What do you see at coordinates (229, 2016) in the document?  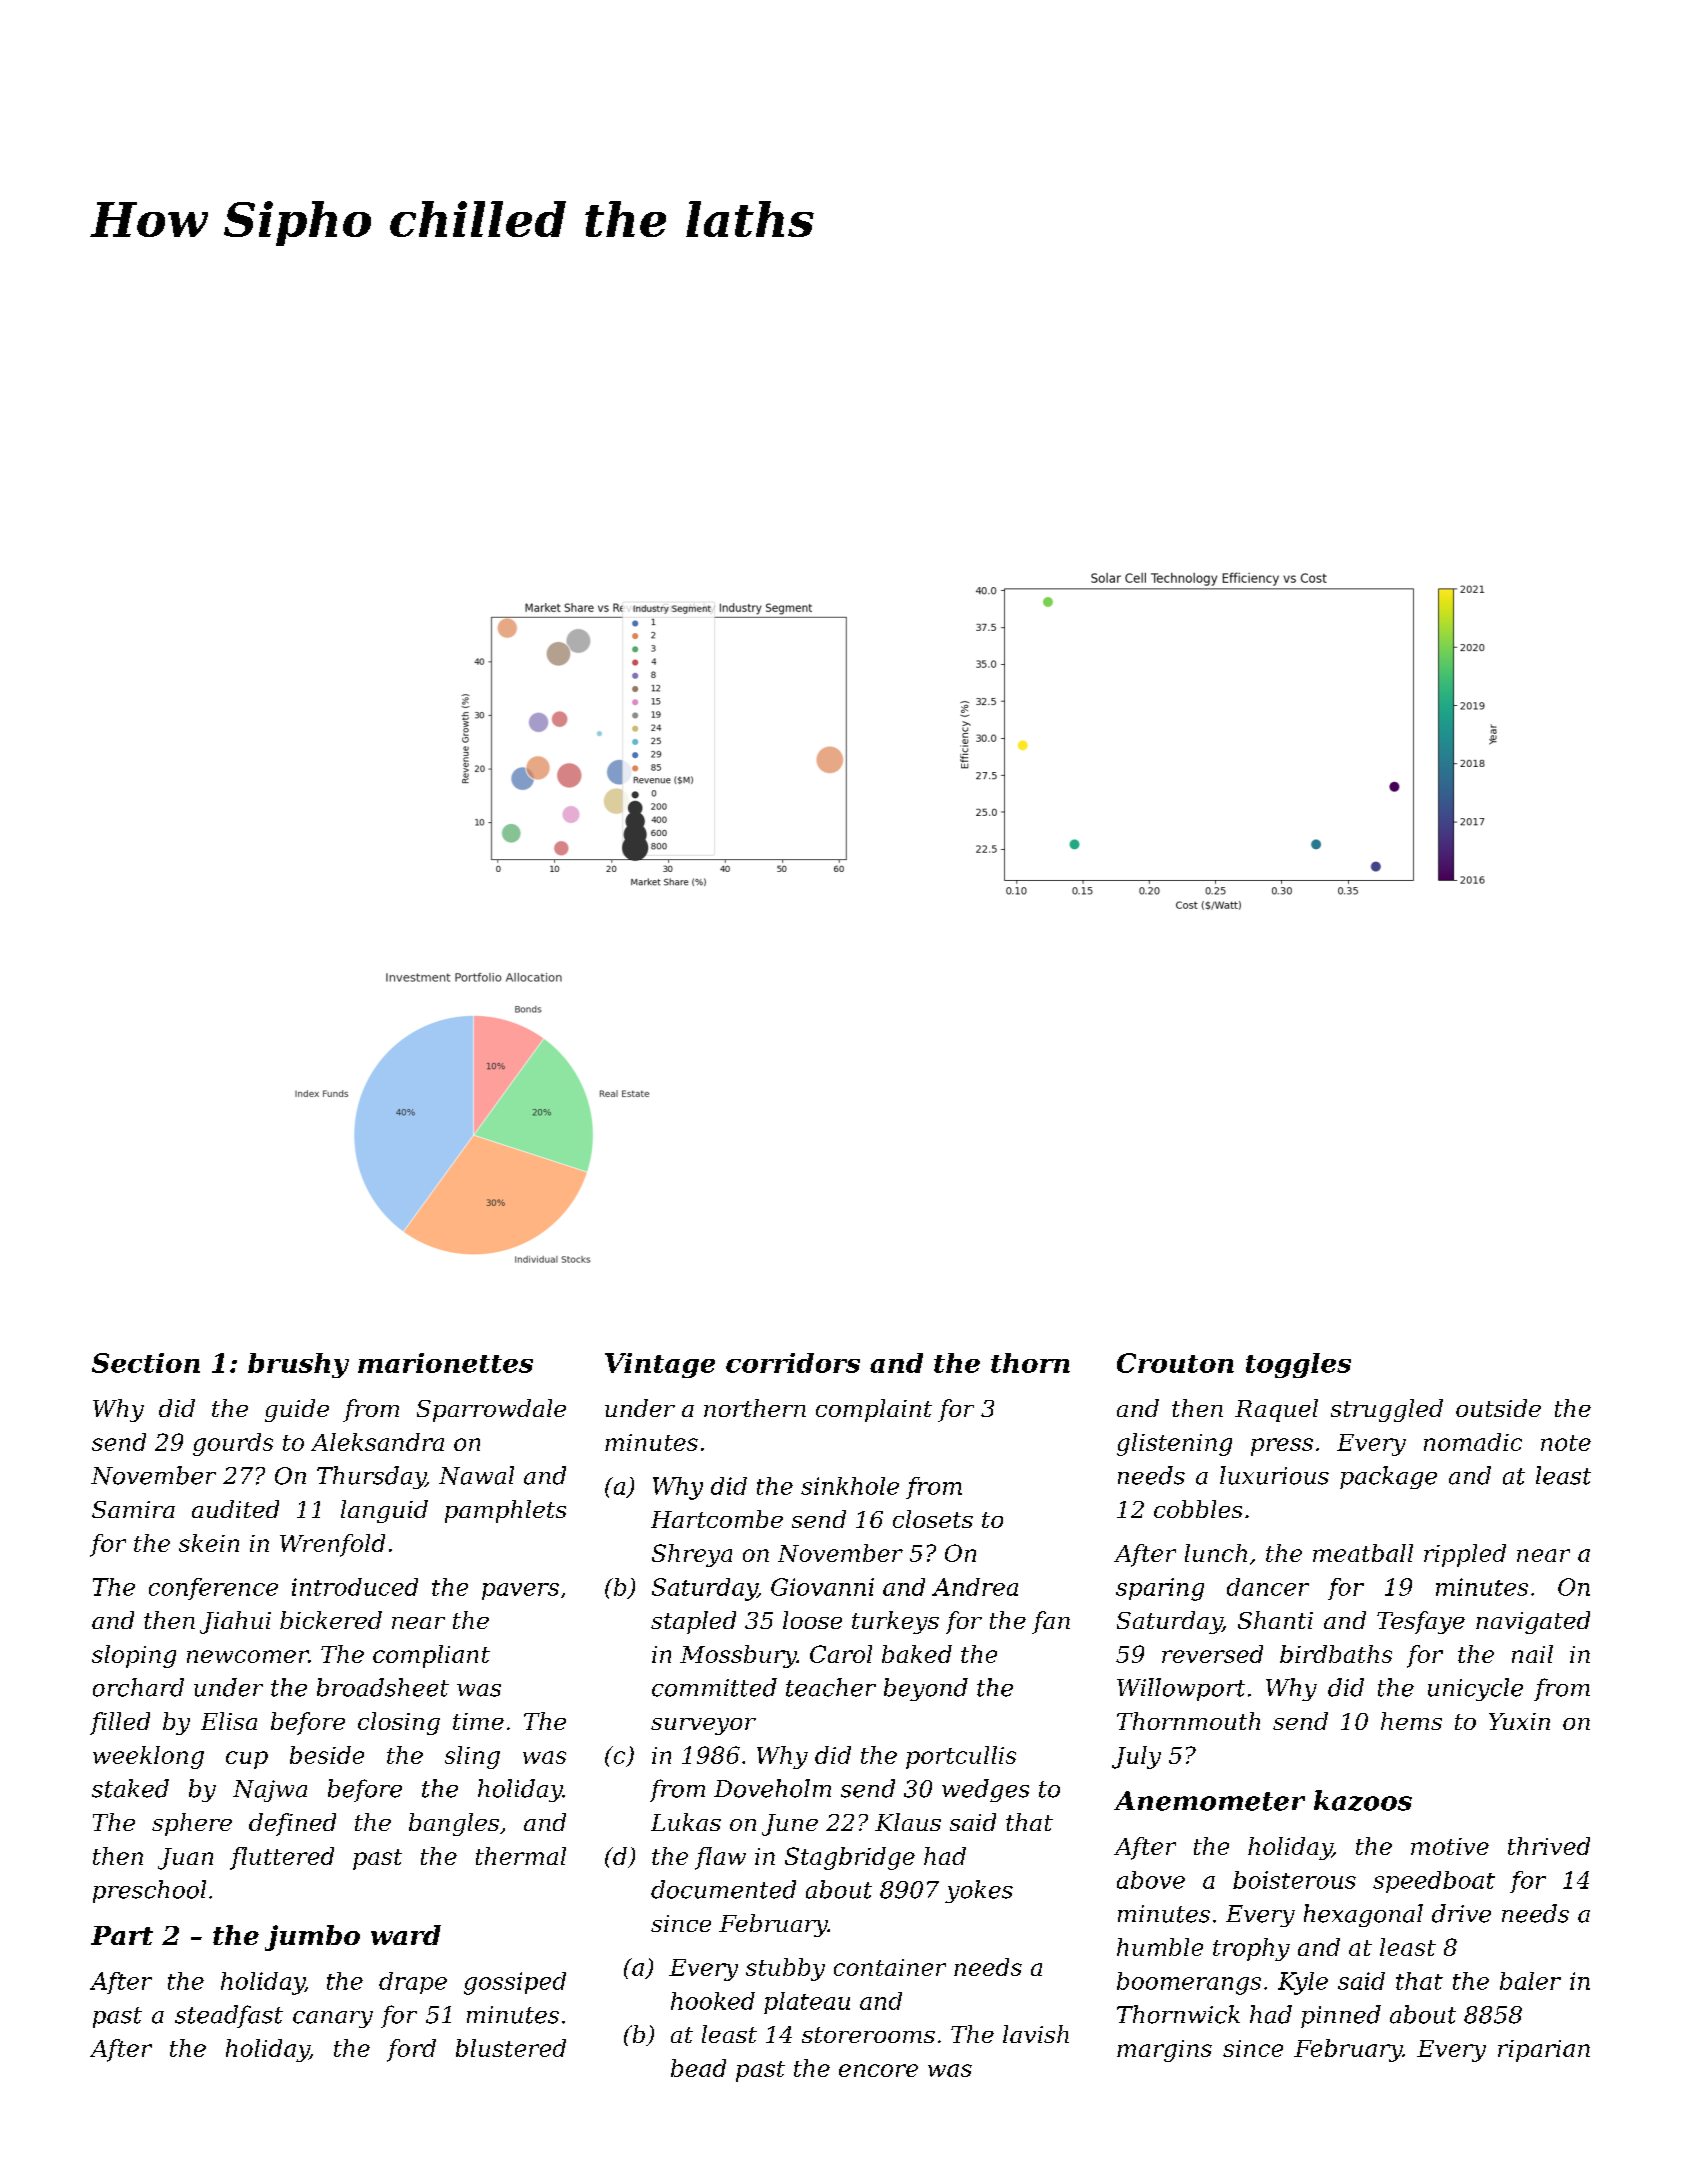 I see `steadfast` at bounding box center [229, 2016].
